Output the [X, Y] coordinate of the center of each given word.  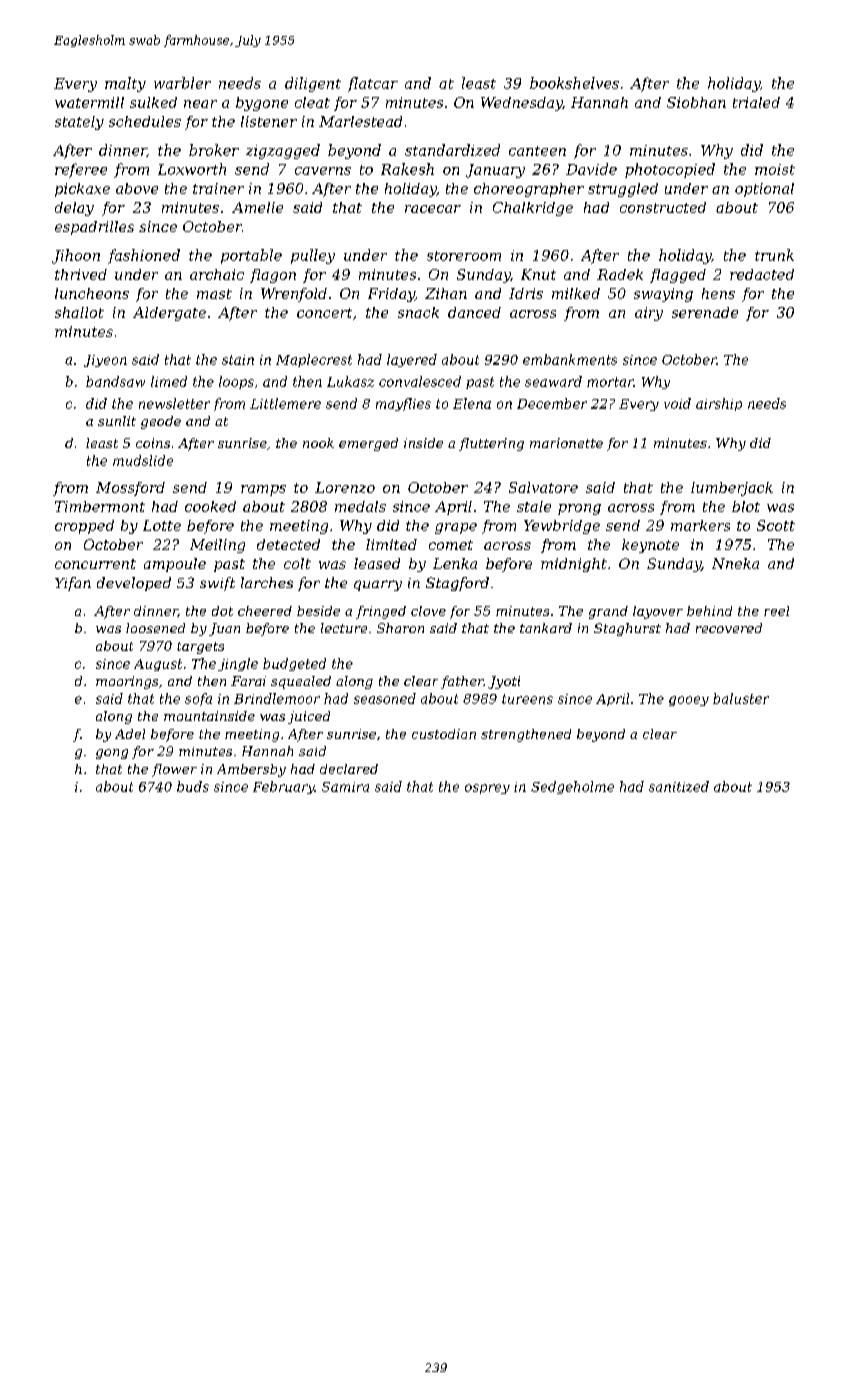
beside [318, 611]
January [495, 171]
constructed [663, 207]
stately [79, 123]
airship [719, 404]
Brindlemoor [277, 698]
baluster [741, 698]
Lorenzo [345, 487]
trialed [756, 102]
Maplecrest [314, 360]
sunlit [117, 421]
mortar [610, 382]
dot [222, 611]
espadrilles [94, 228]
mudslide [143, 460]
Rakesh [407, 169]
